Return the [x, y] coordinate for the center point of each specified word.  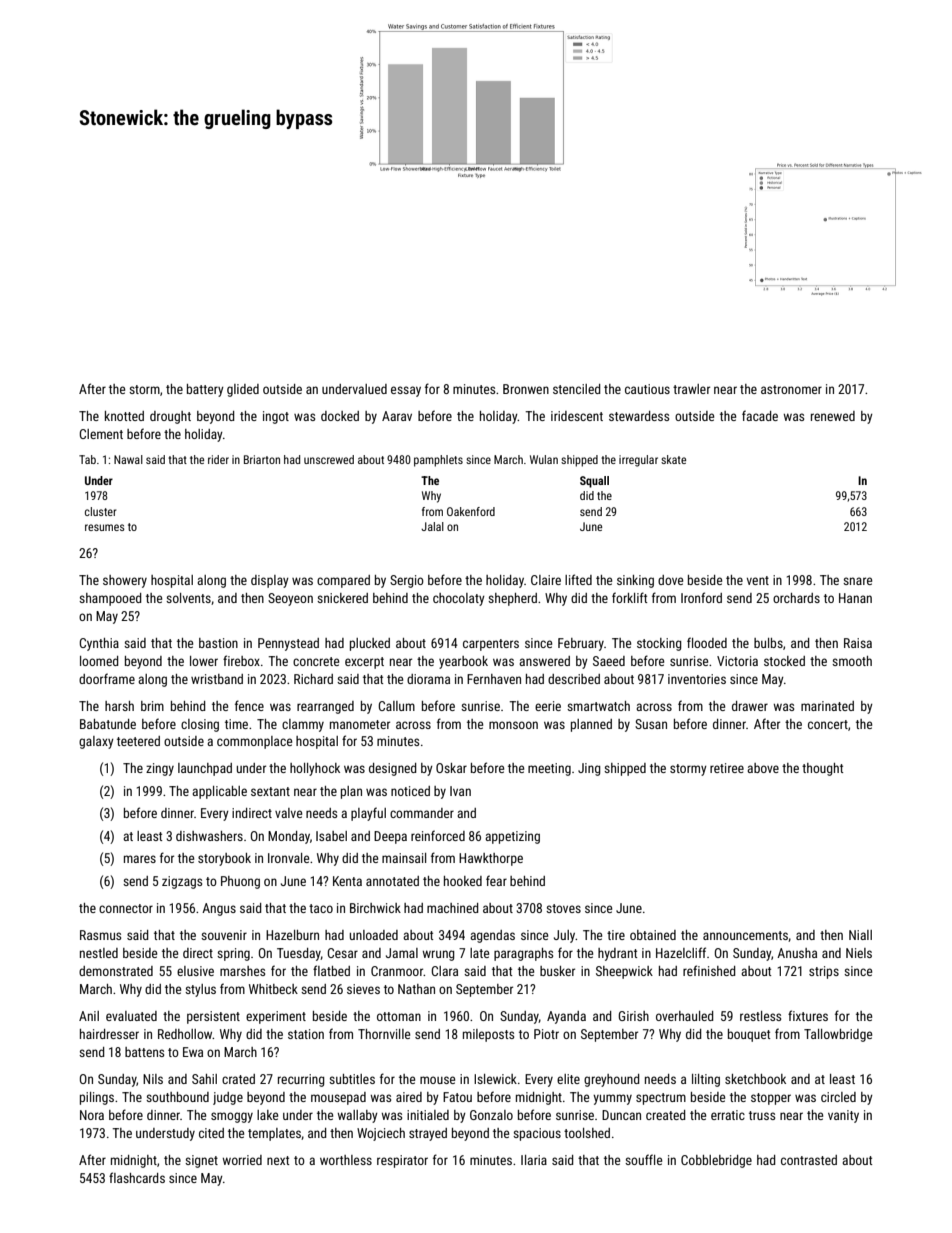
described [574, 679]
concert [828, 724]
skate [673, 459]
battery [205, 390]
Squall [594, 482]
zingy [160, 769]
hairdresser [109, 1034]
